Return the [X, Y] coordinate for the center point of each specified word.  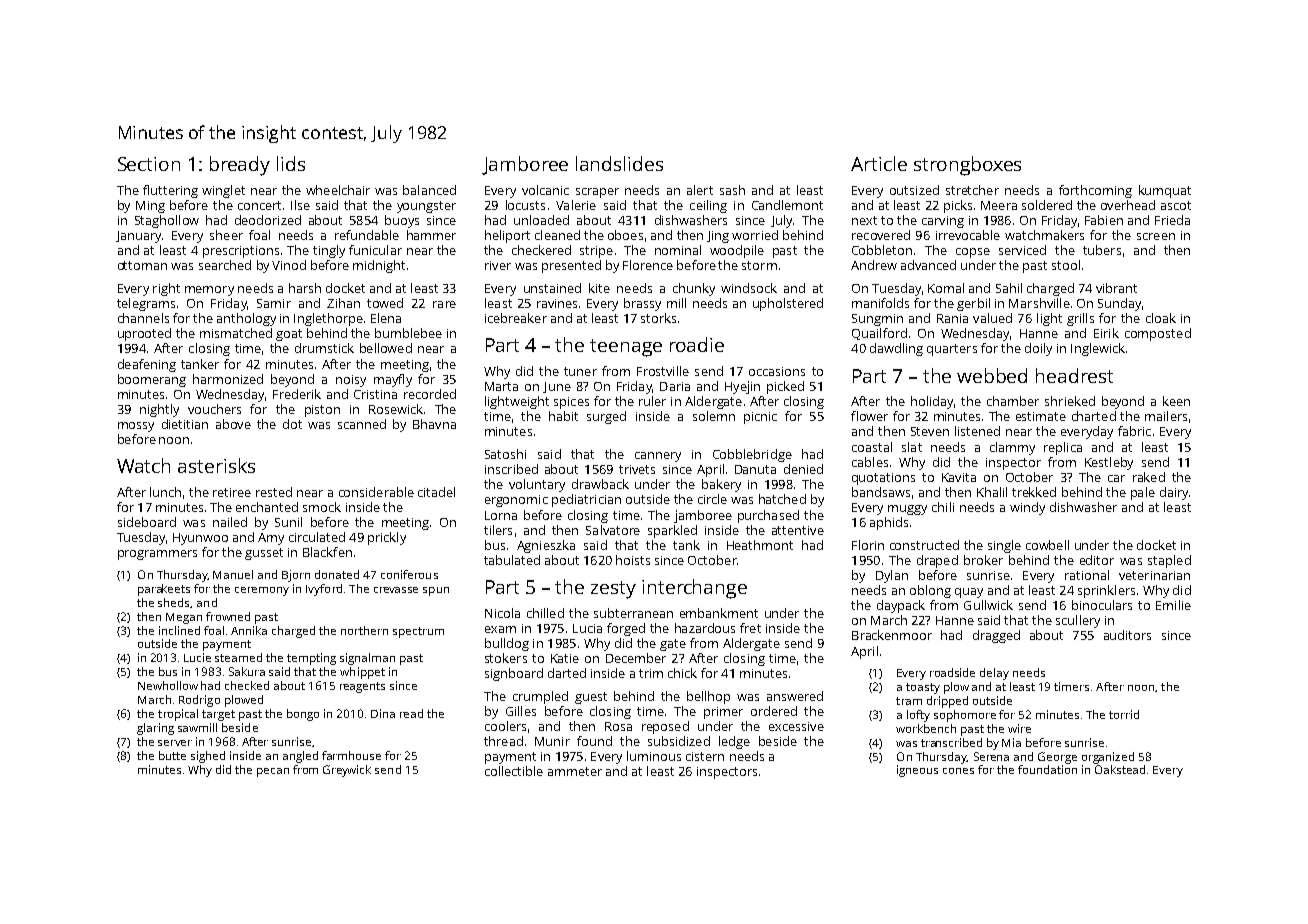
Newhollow [168, 685]
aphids [889, 523]
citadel [436, 492]
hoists [633, 560]
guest [591, 698]
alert [700, 190]
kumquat [1165, 191]
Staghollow [167, 221]
